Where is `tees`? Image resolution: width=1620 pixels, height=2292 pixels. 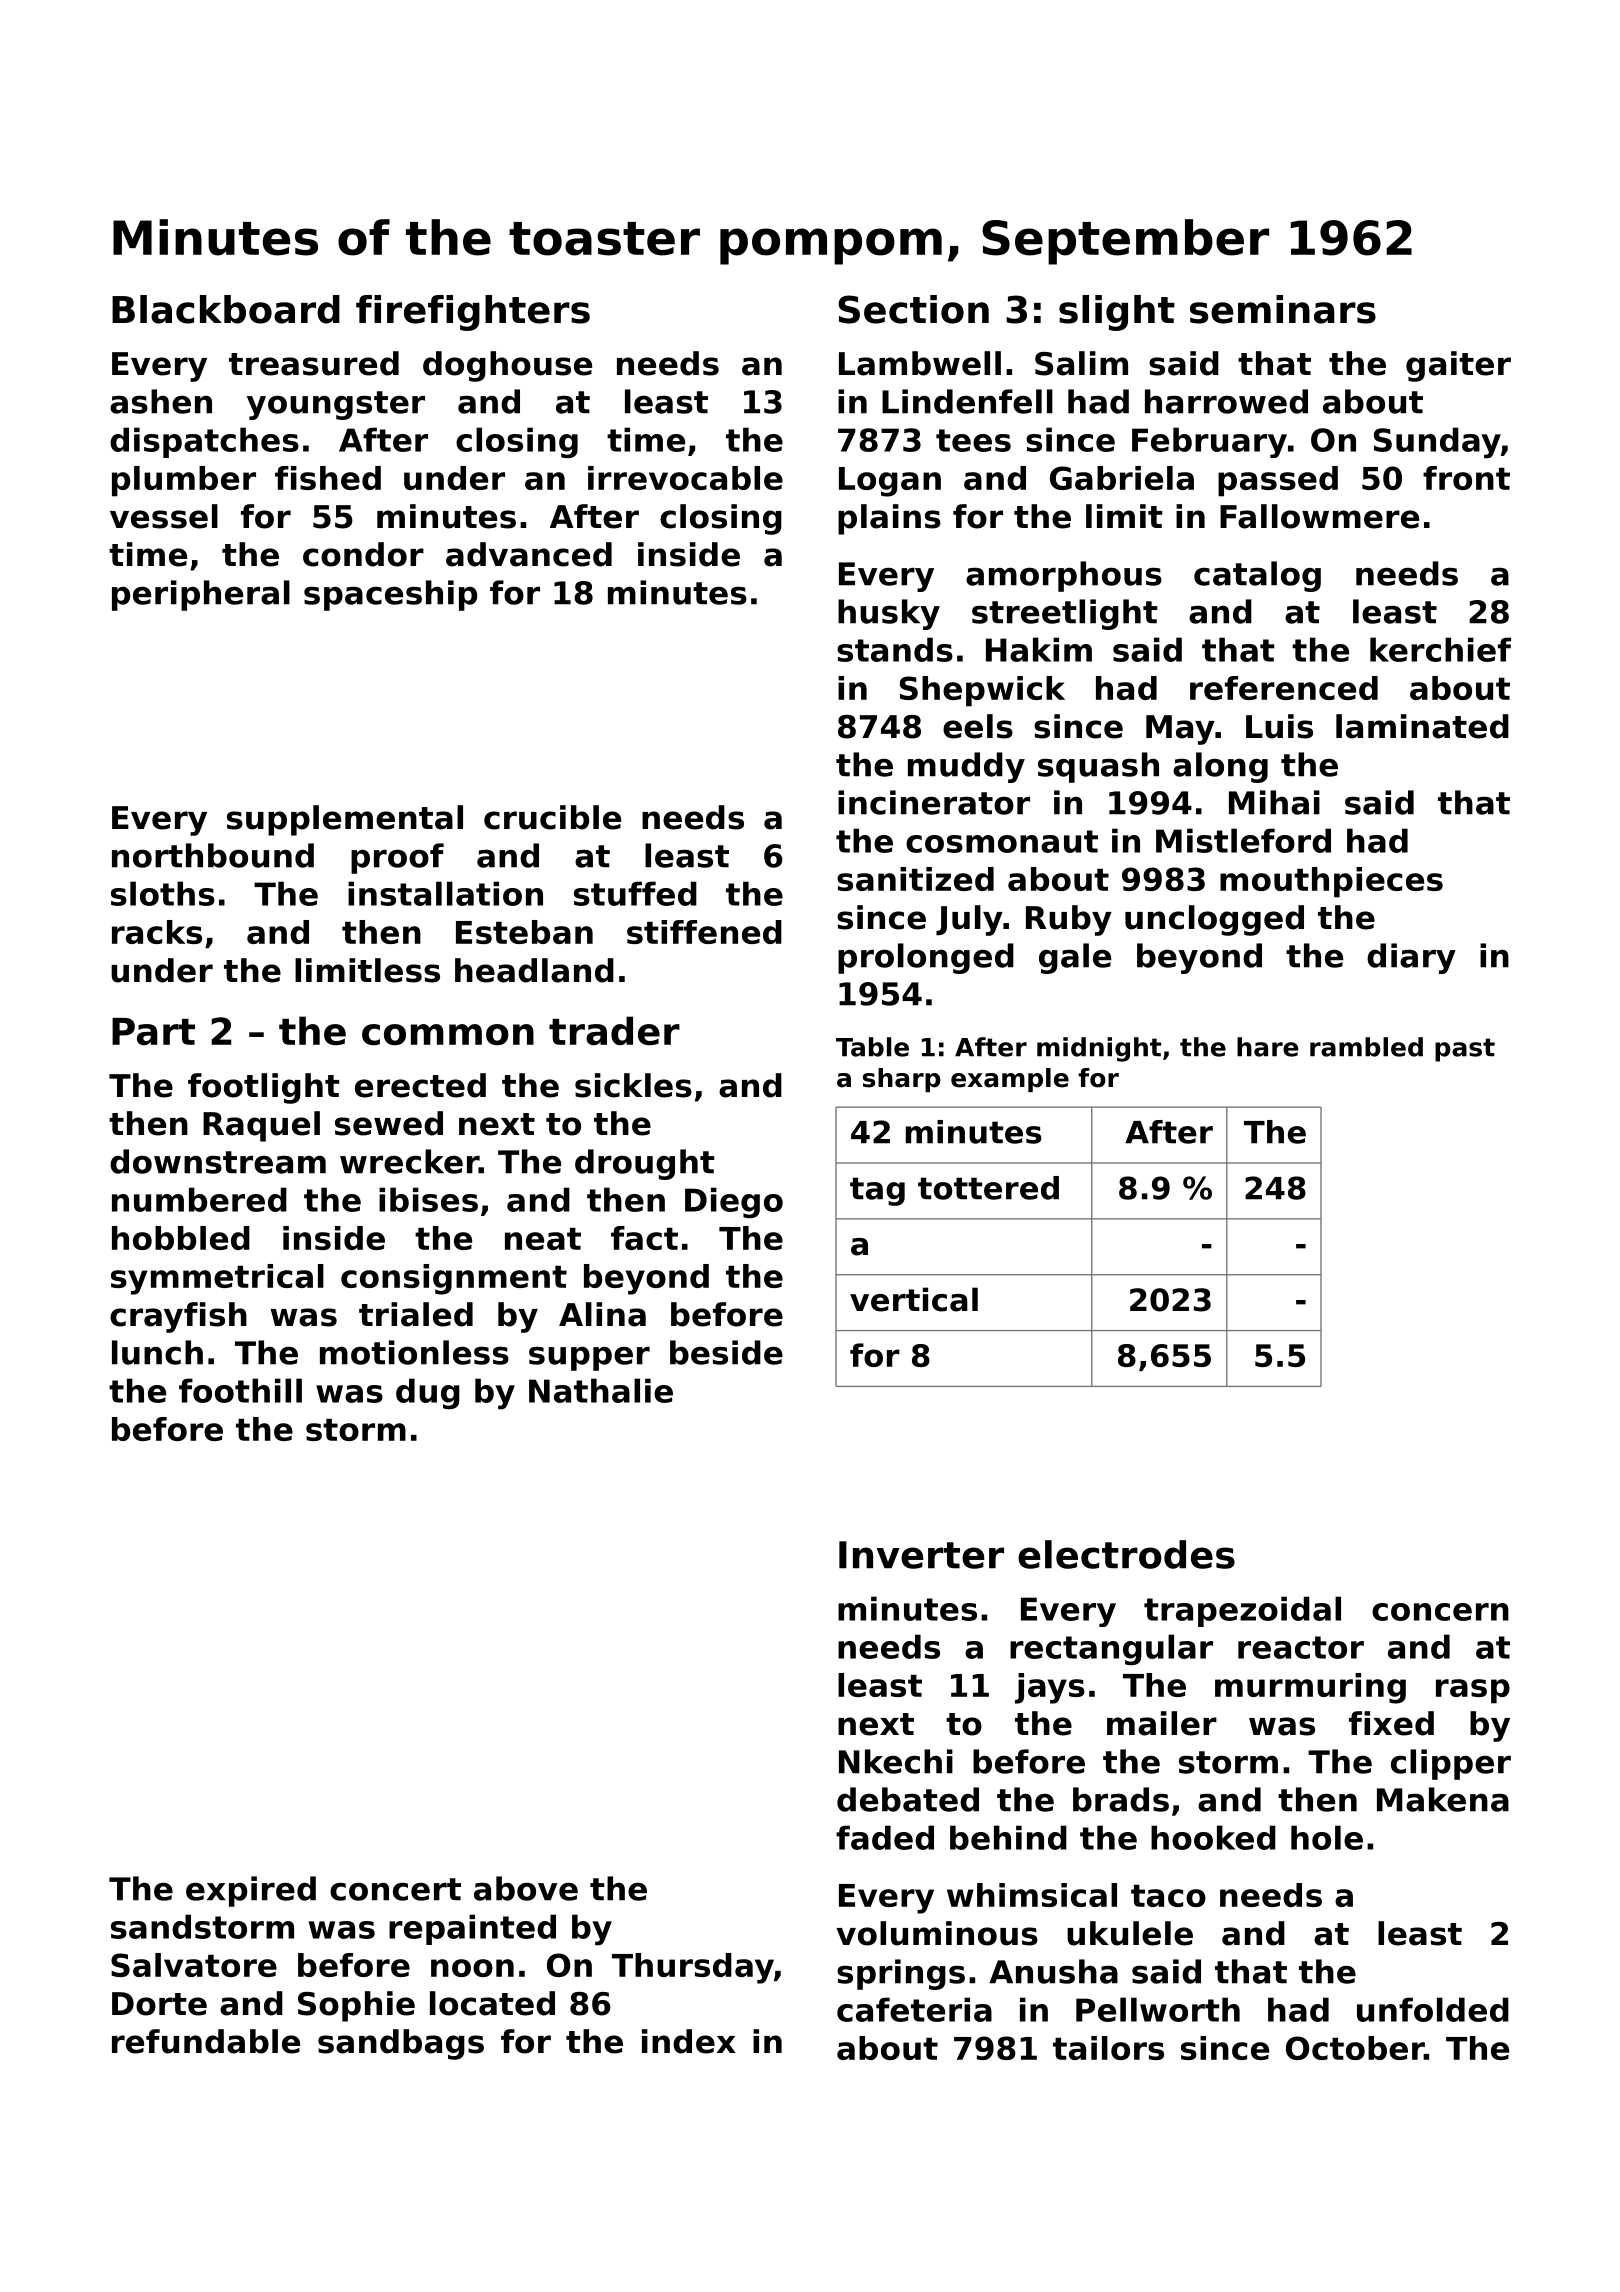 tees is located at coordinates (973, 440).
